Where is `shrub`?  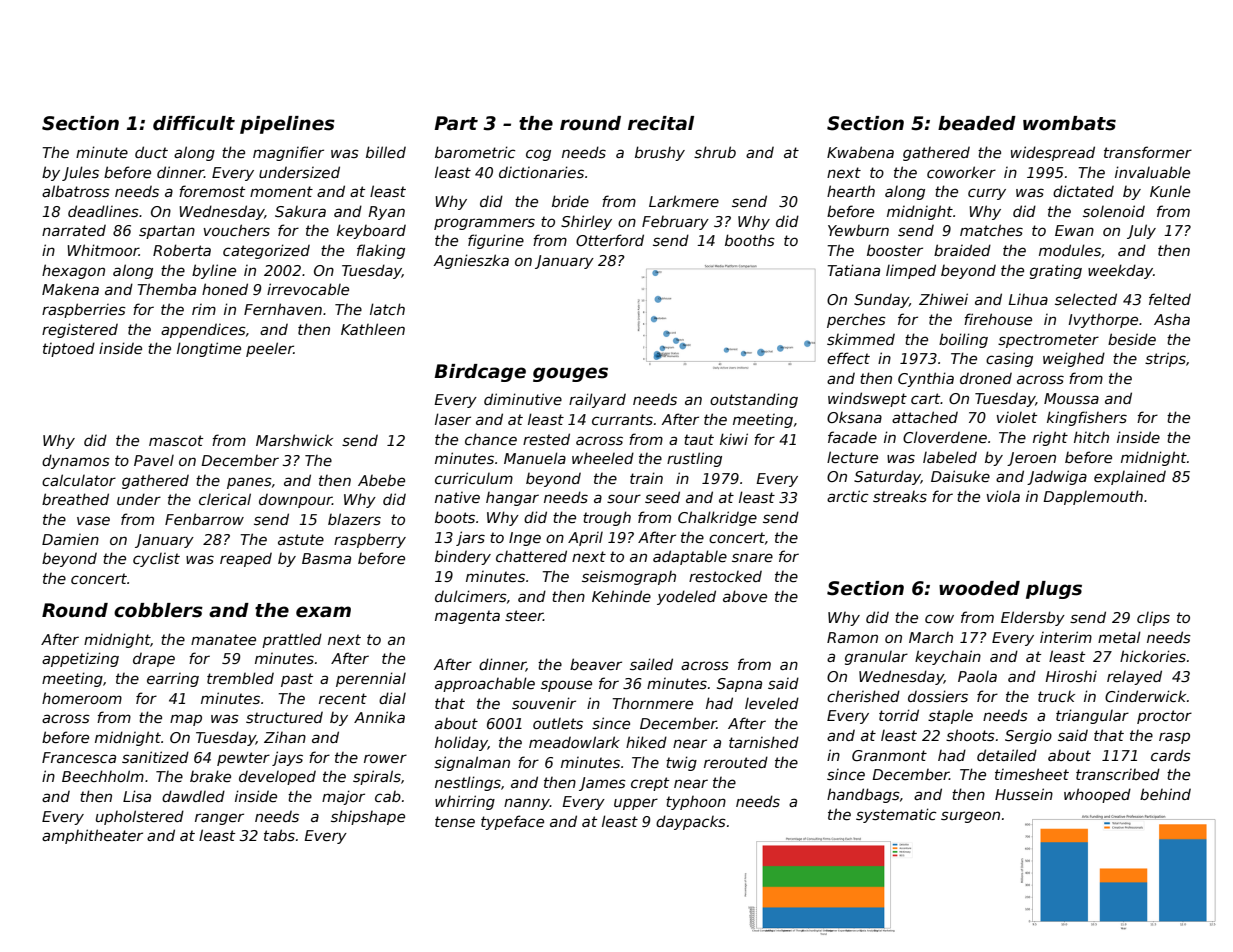
shrub is located at coordinates (715, 152).
